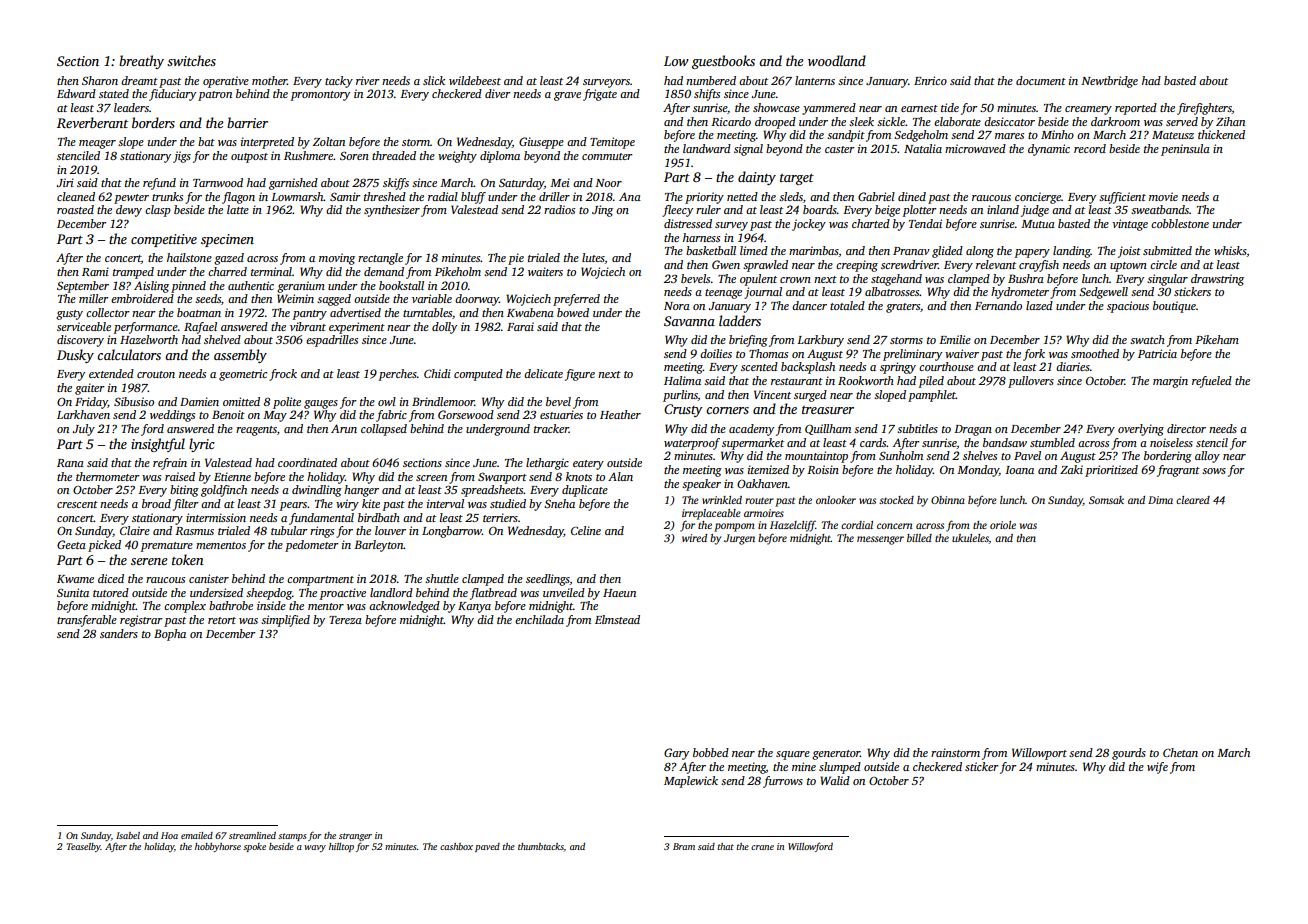 The width and height of the image is (1308, 924). What do you see at coordinates (548, 580) in the image?
I see `seedlings` at bounding box center [548, 580].
